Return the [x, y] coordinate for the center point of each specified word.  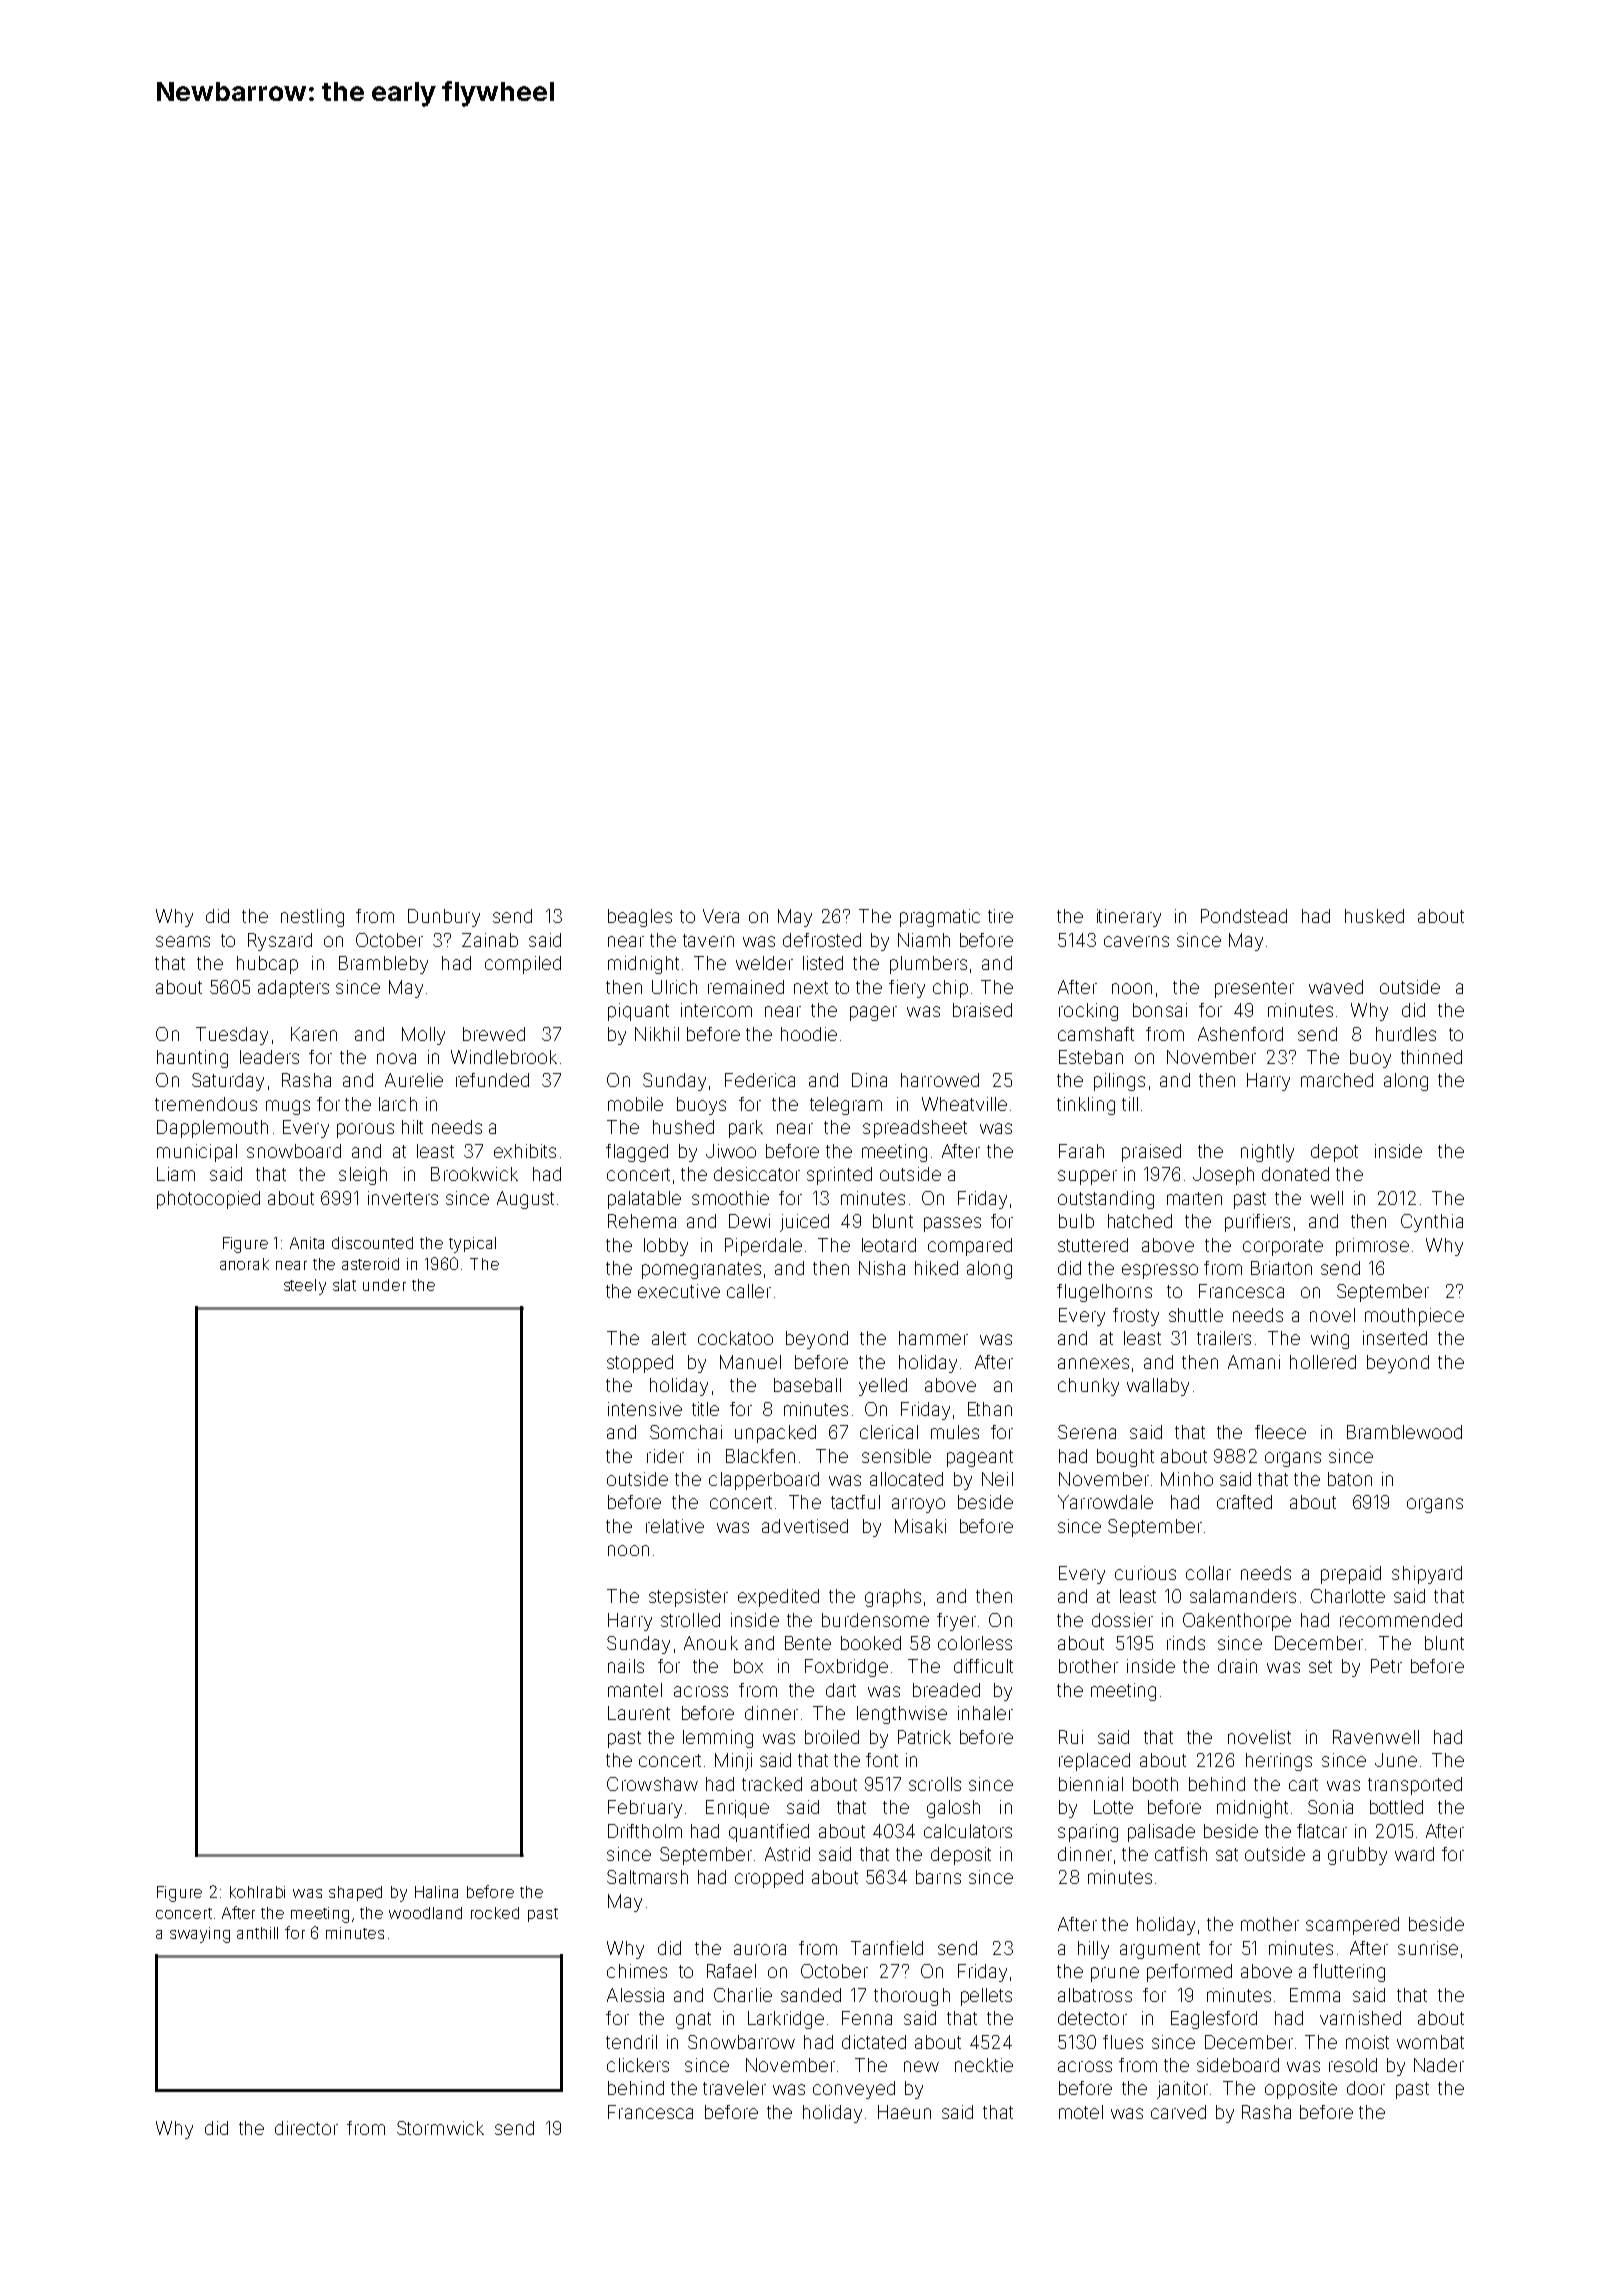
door [1366, 2088]
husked [1374, 916]
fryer [956, 1622]
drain [1237, 1666]
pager [873, 1013]
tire [1000, 916]
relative [675, 1526]
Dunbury [444, 918]
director [306, 2128]
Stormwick [440, 2128]
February [645, 1809]
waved [1336, 987]
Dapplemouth [212, 1129]
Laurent [639, 1713]
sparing [1088, 1833]
